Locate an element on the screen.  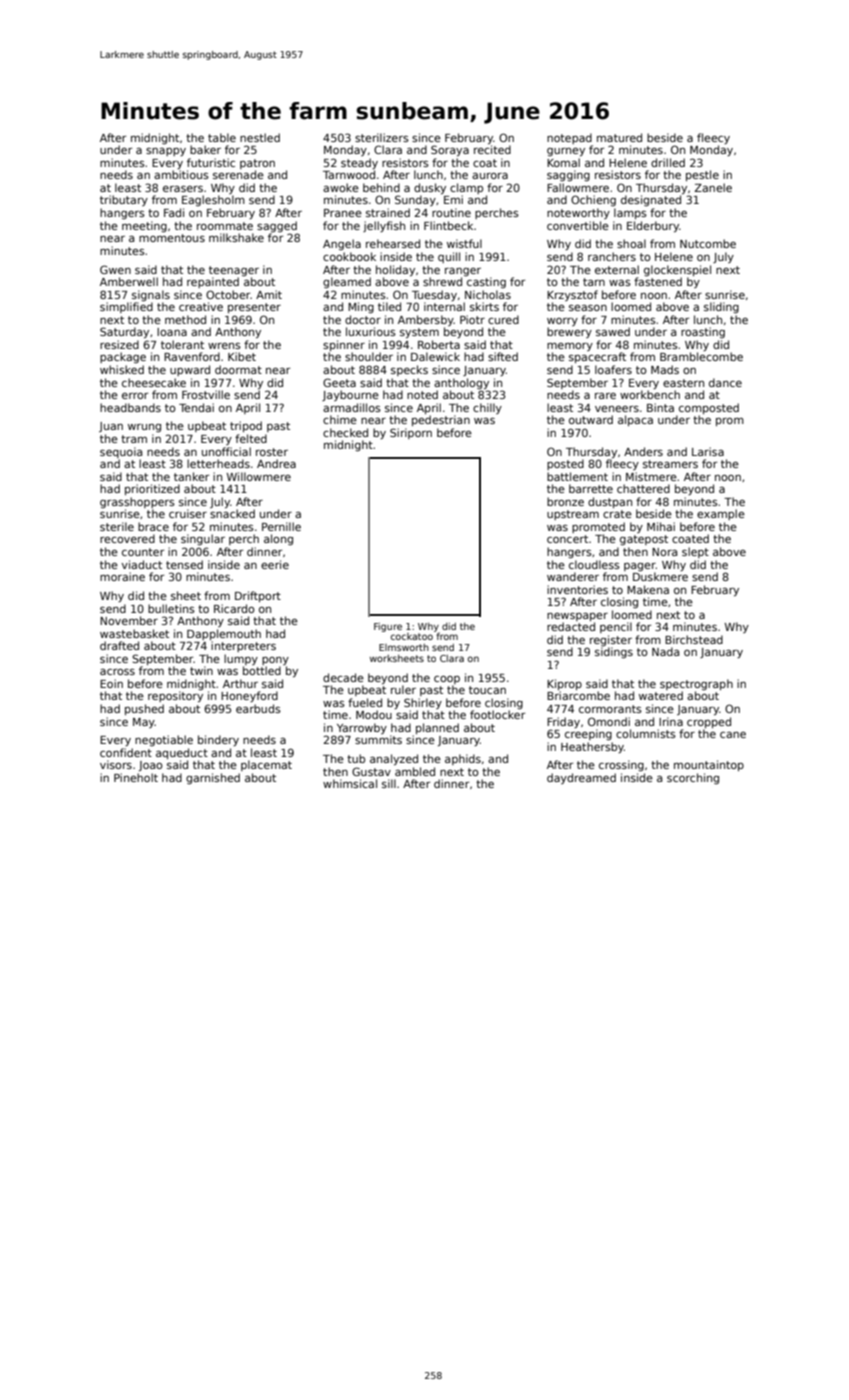
chime is located at coordinates (340, 419).
